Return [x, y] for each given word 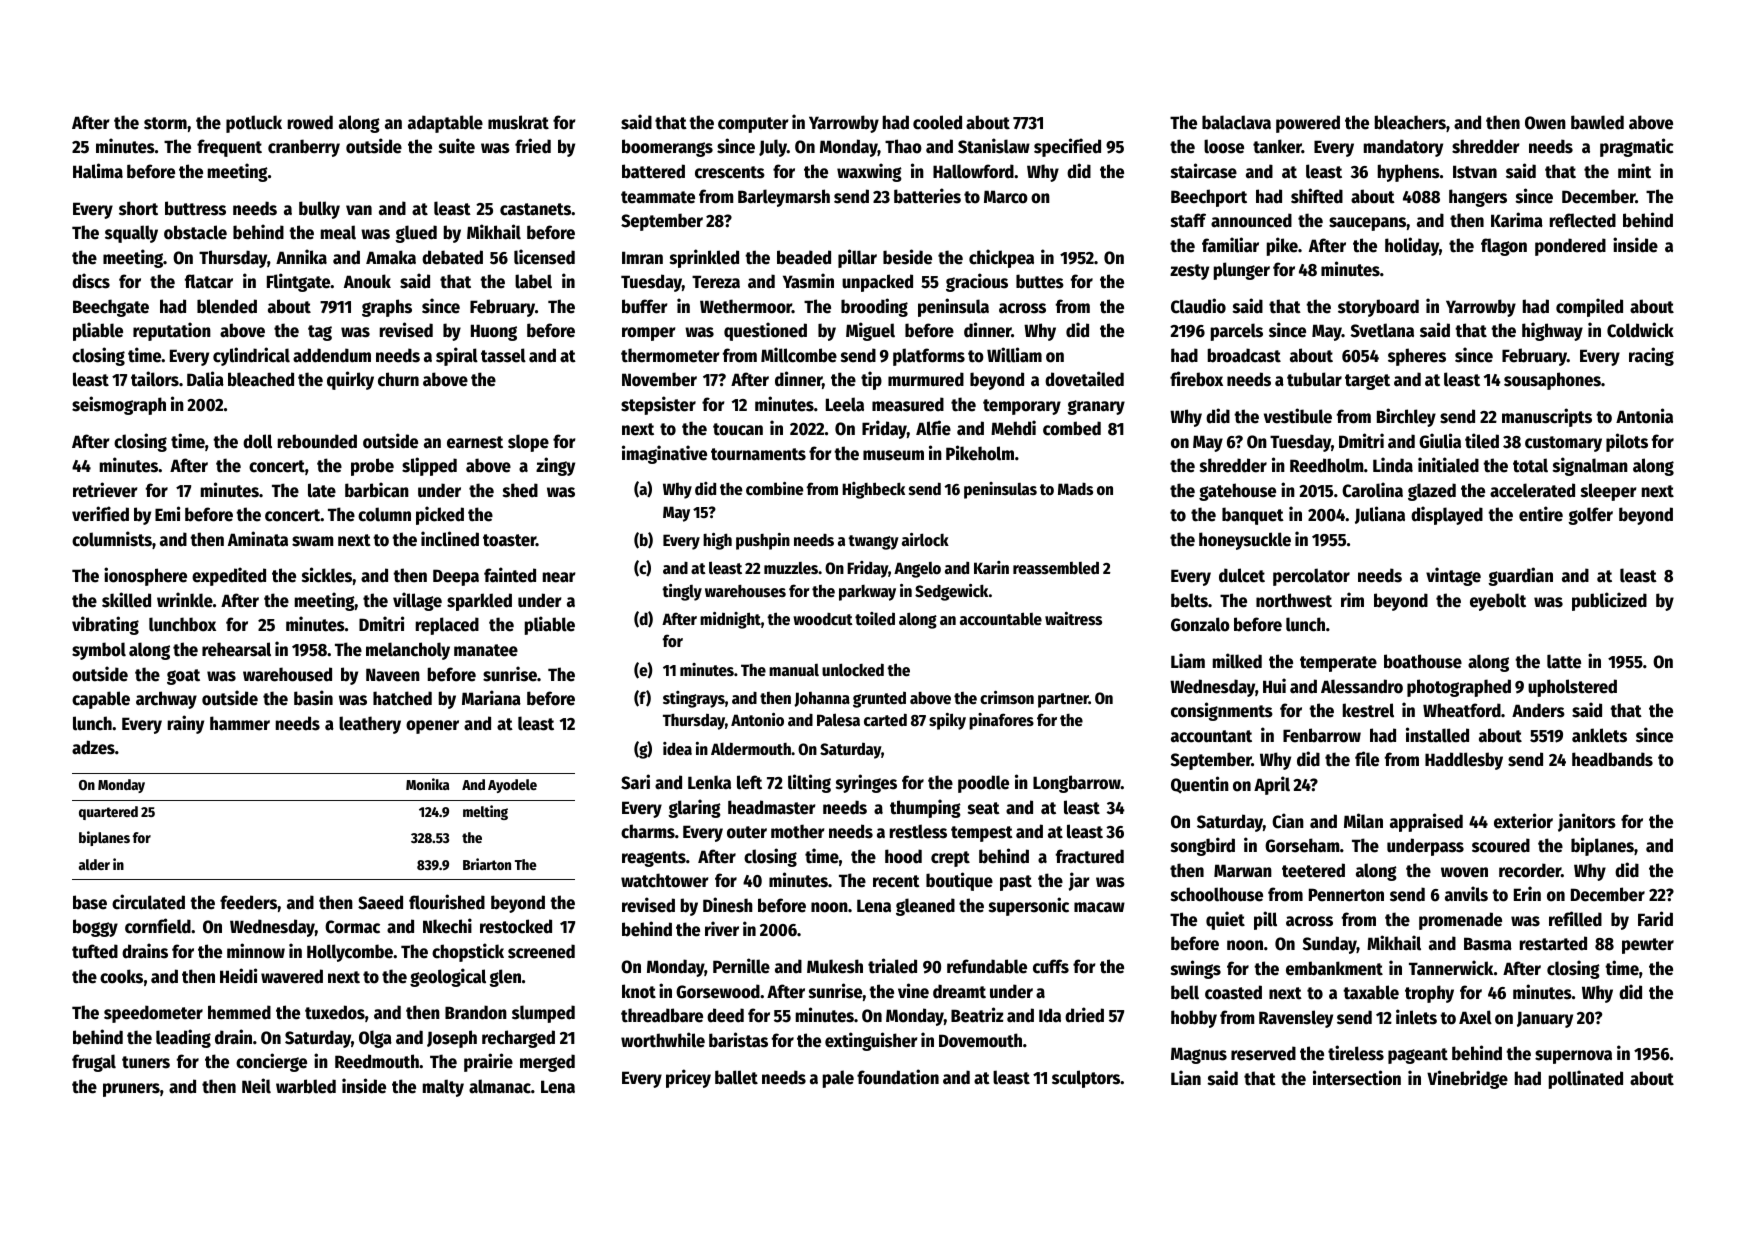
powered [1308, 124]
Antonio [757, 720]
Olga [375, 1039]
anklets [1599, 735]
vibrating [105, 625]
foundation [898, 1077]
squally [131, 234]
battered [653, 171]
